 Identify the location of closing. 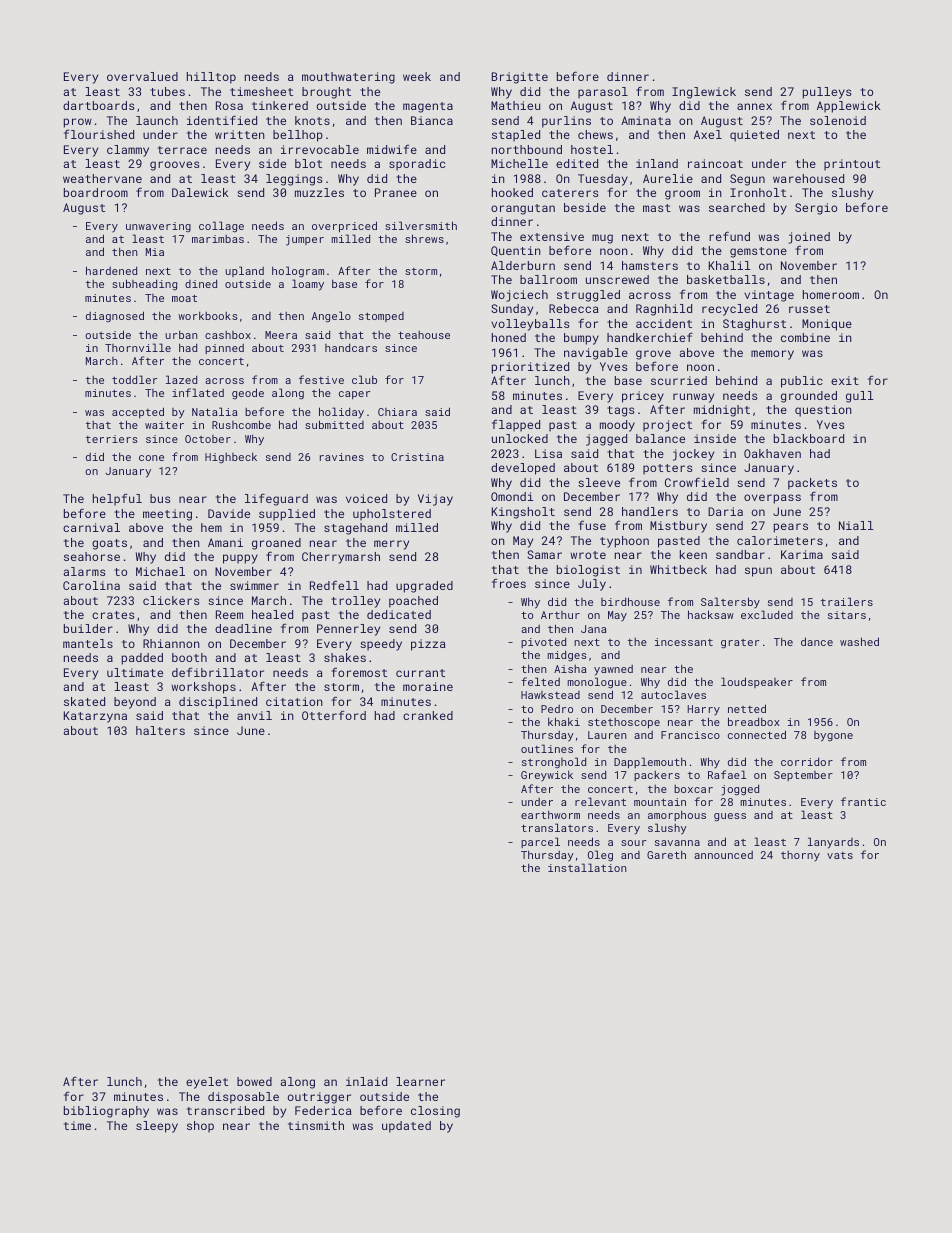
(435, 1112).
